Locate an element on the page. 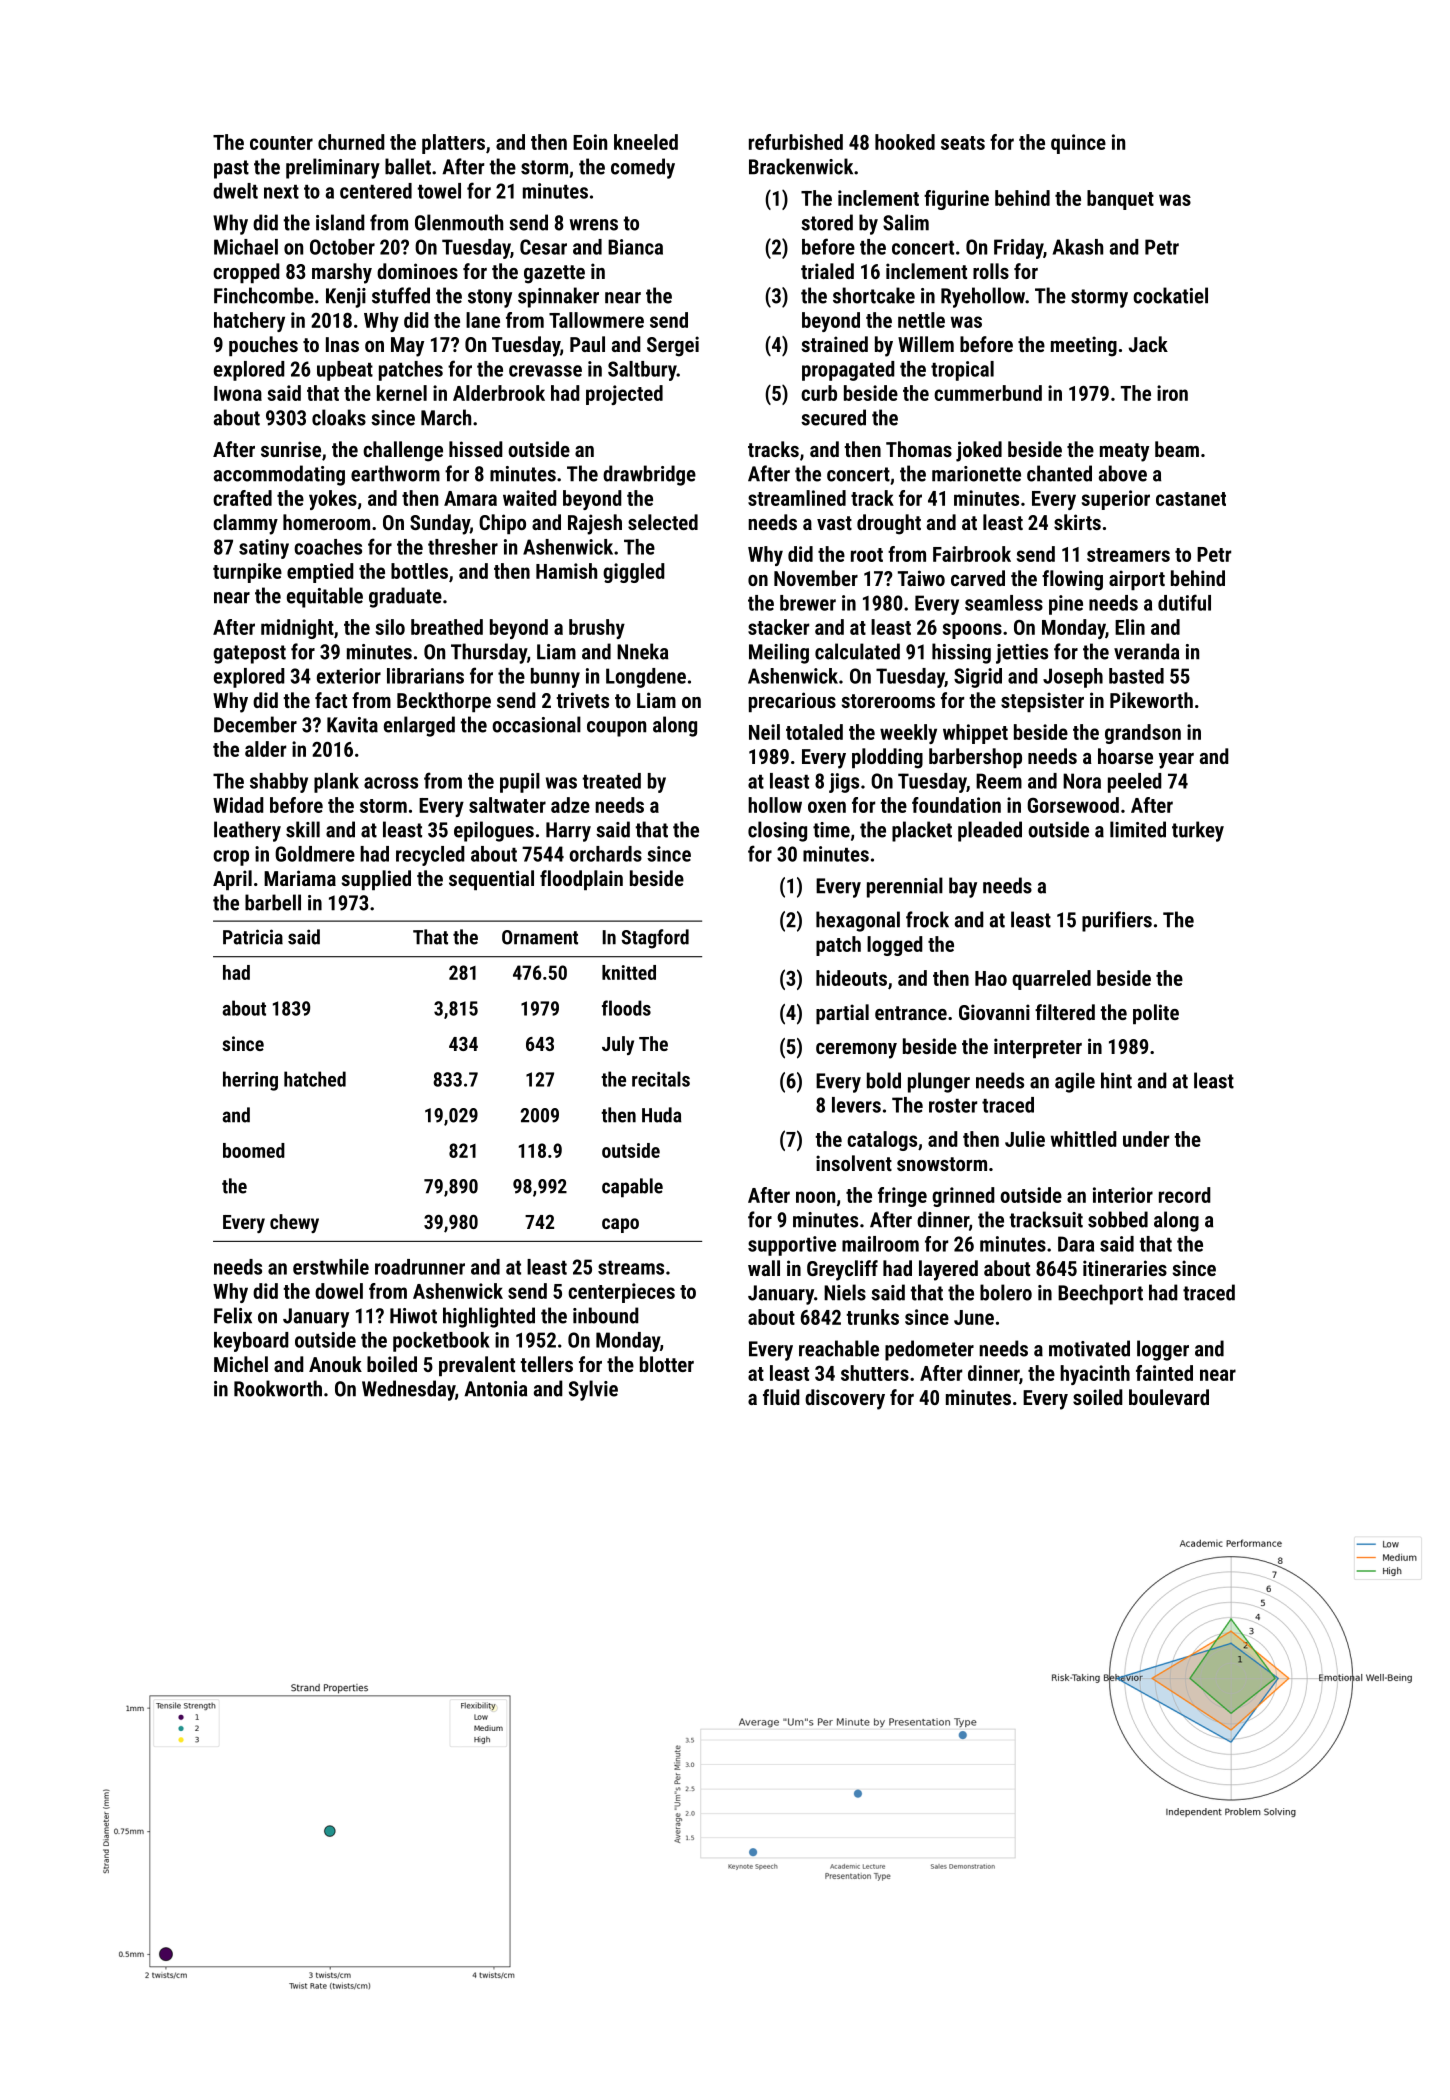  capo is located at coordinates (620, 1225).
